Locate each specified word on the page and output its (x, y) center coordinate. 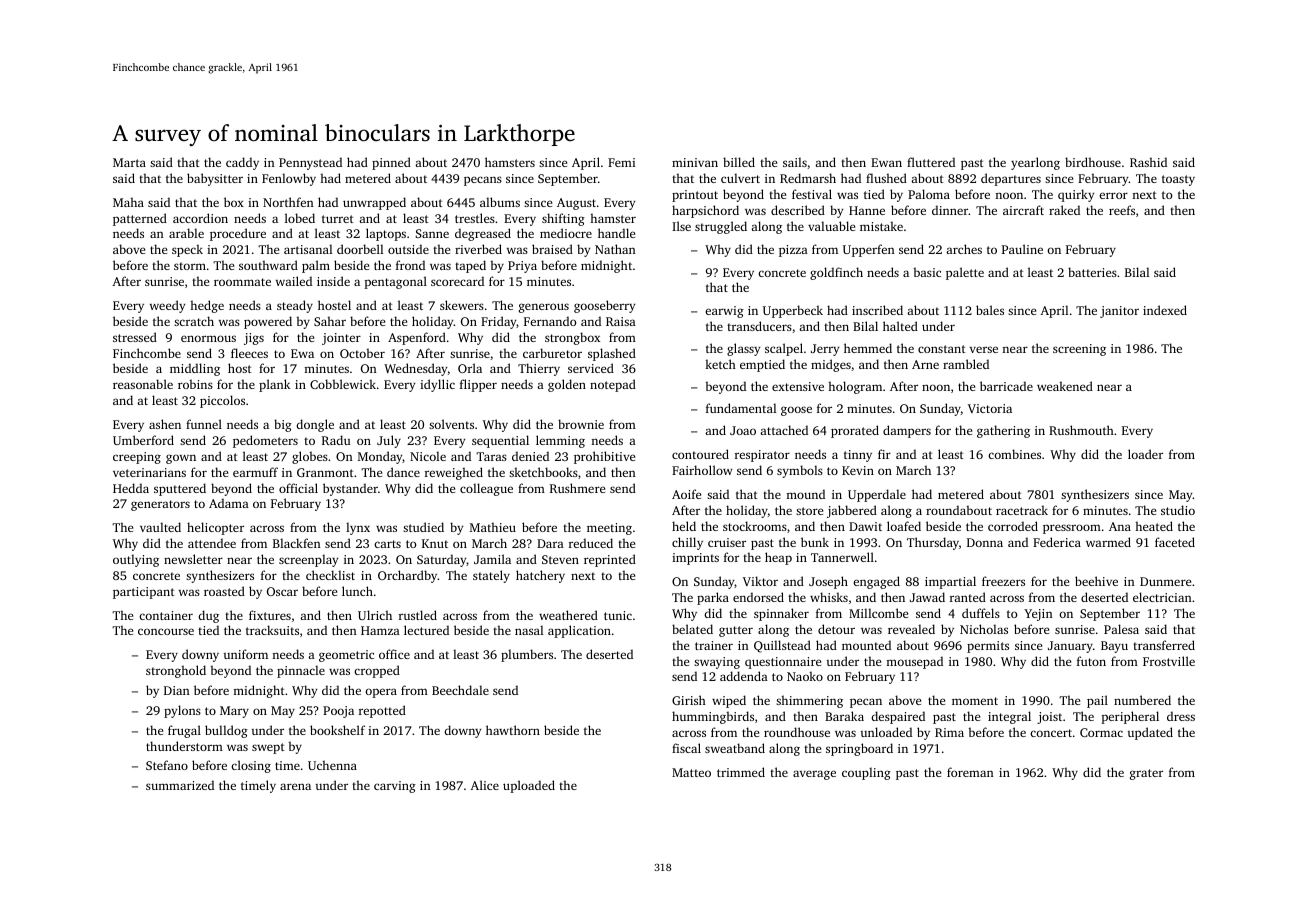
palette (965, 273)
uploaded (529, 786)
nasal (529, 630)
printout (695, 196)
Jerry (825, 350)
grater (1146, 774)
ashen (165, 424)
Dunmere (1165, 581)
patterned (140, 219)
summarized (180, 785)
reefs (1122, 210)
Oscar (282, 591)
